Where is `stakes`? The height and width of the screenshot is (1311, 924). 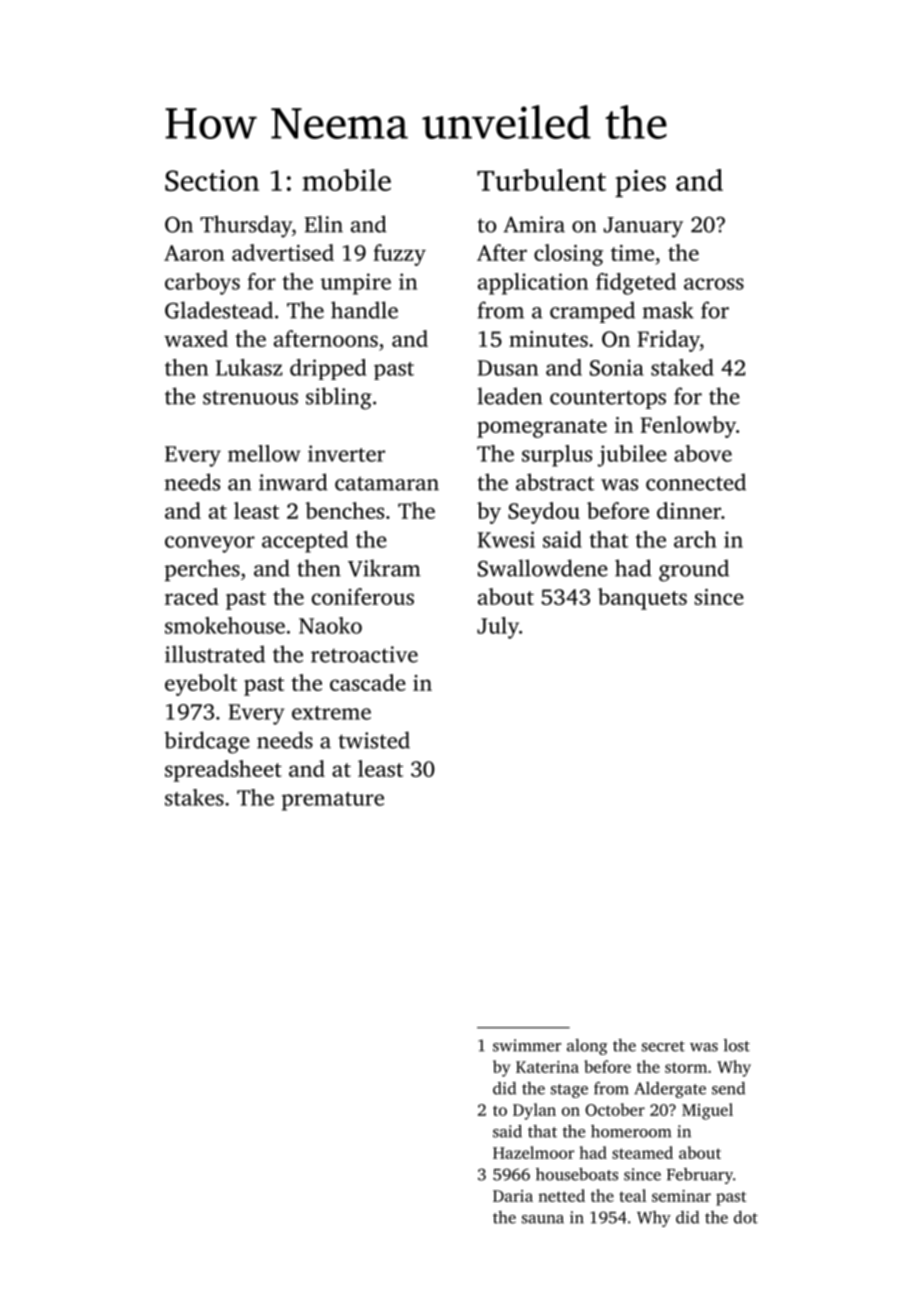 stakes is located at coordinates (194, 797).
